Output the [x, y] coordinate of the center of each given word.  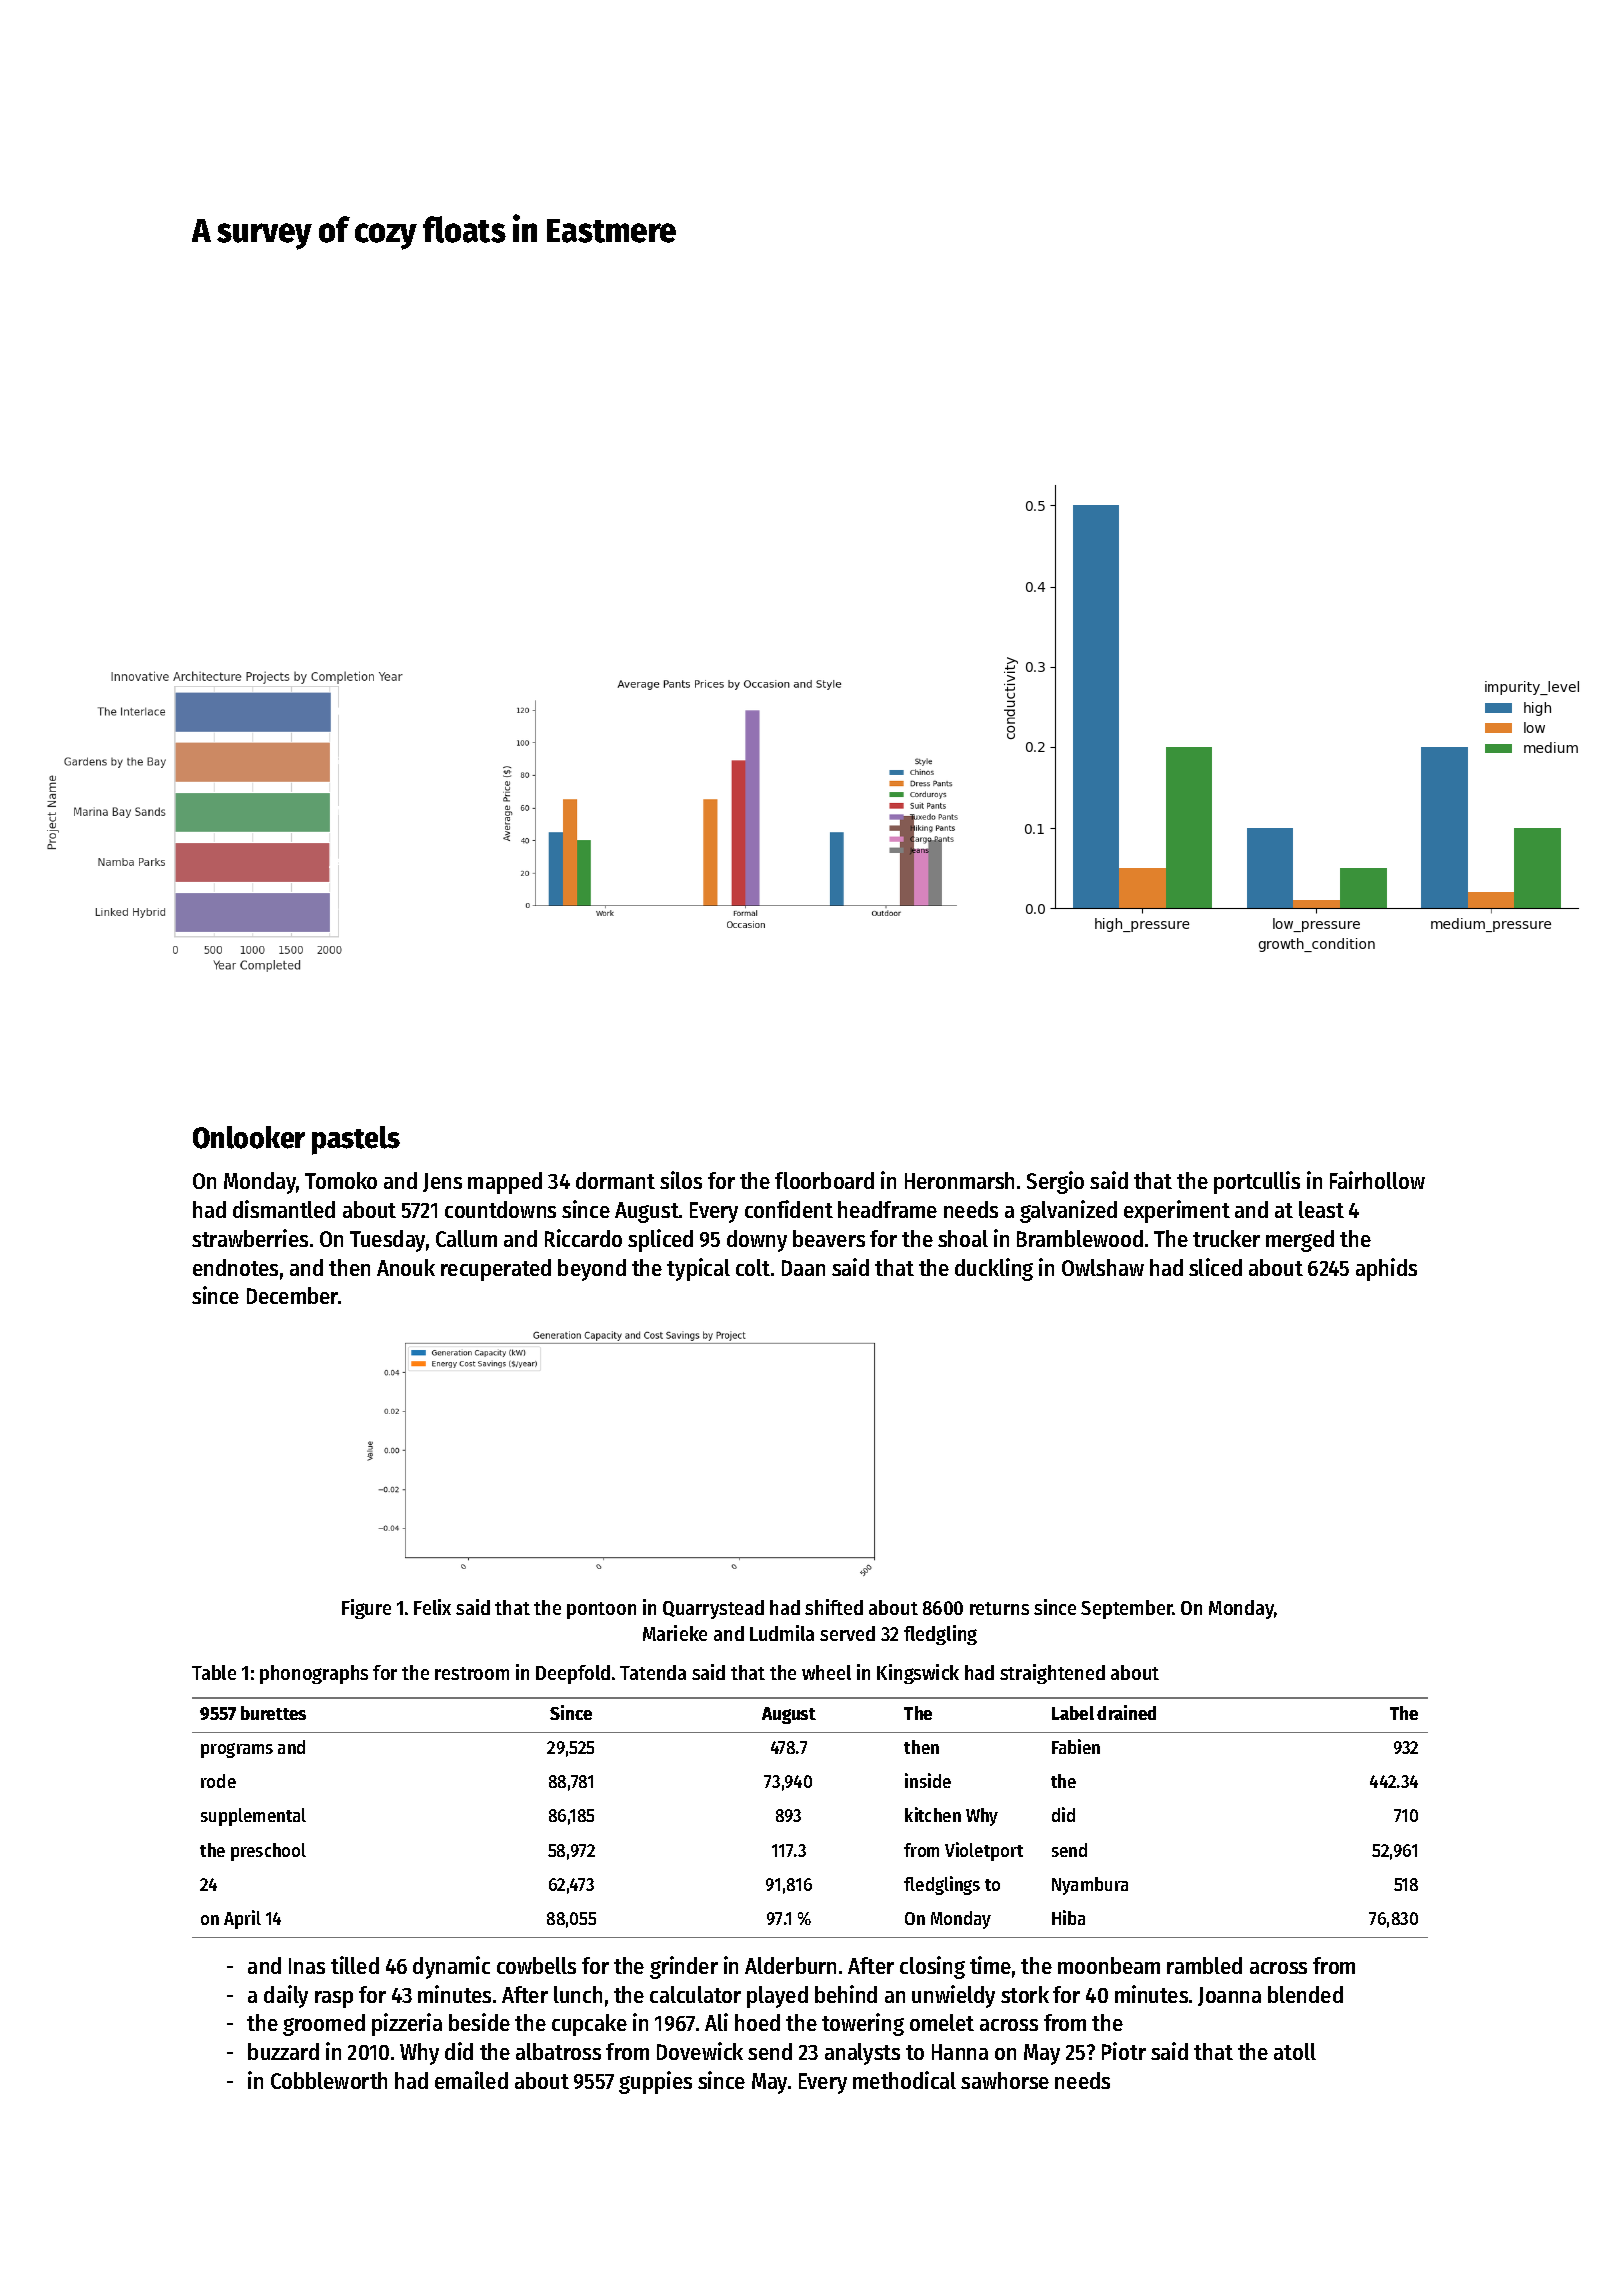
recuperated [496, 1270]
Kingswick [918, 1674]
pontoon [601, 1610]
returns [999, 1608]
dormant [615, 1180]
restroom [472, 1673]
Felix [432, 1607]
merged [1300, 1241]
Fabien [1076, 1746]
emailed [471, 2080]
